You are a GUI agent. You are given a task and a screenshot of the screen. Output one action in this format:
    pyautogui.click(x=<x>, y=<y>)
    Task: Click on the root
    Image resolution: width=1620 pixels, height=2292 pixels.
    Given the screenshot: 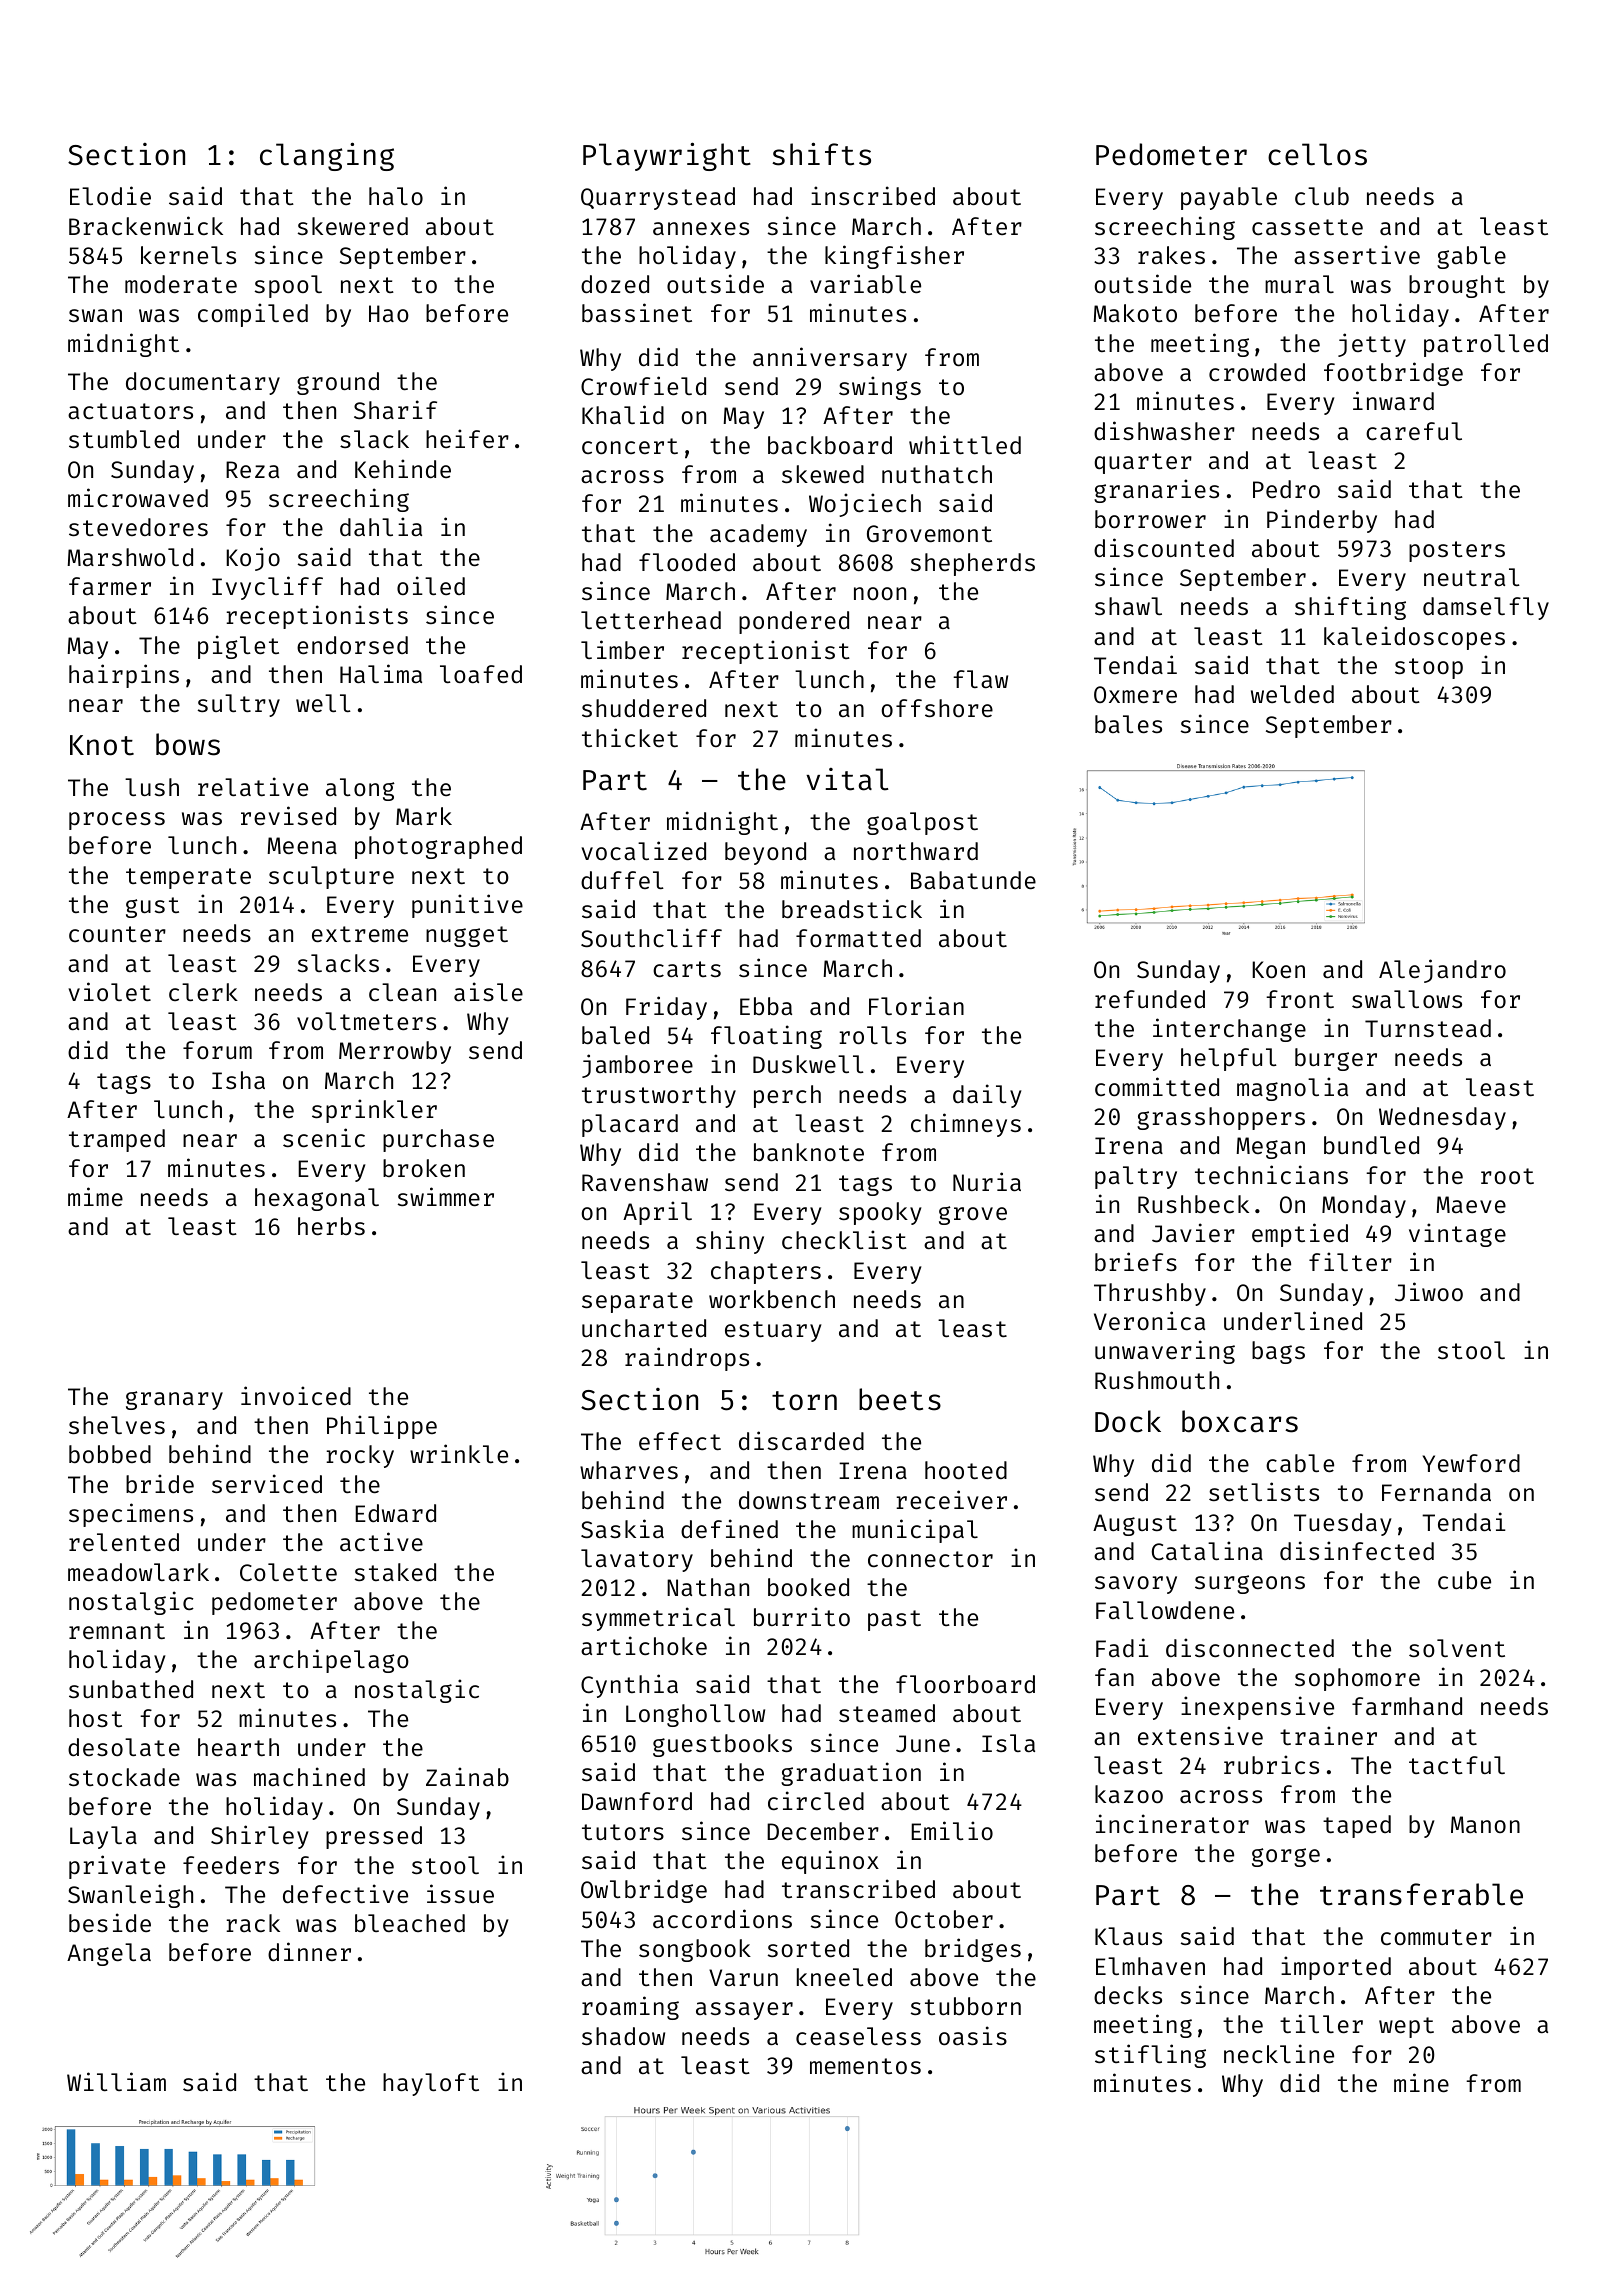 What is the action you would take?
    pyautogui.click(x=1507, y=1176)
